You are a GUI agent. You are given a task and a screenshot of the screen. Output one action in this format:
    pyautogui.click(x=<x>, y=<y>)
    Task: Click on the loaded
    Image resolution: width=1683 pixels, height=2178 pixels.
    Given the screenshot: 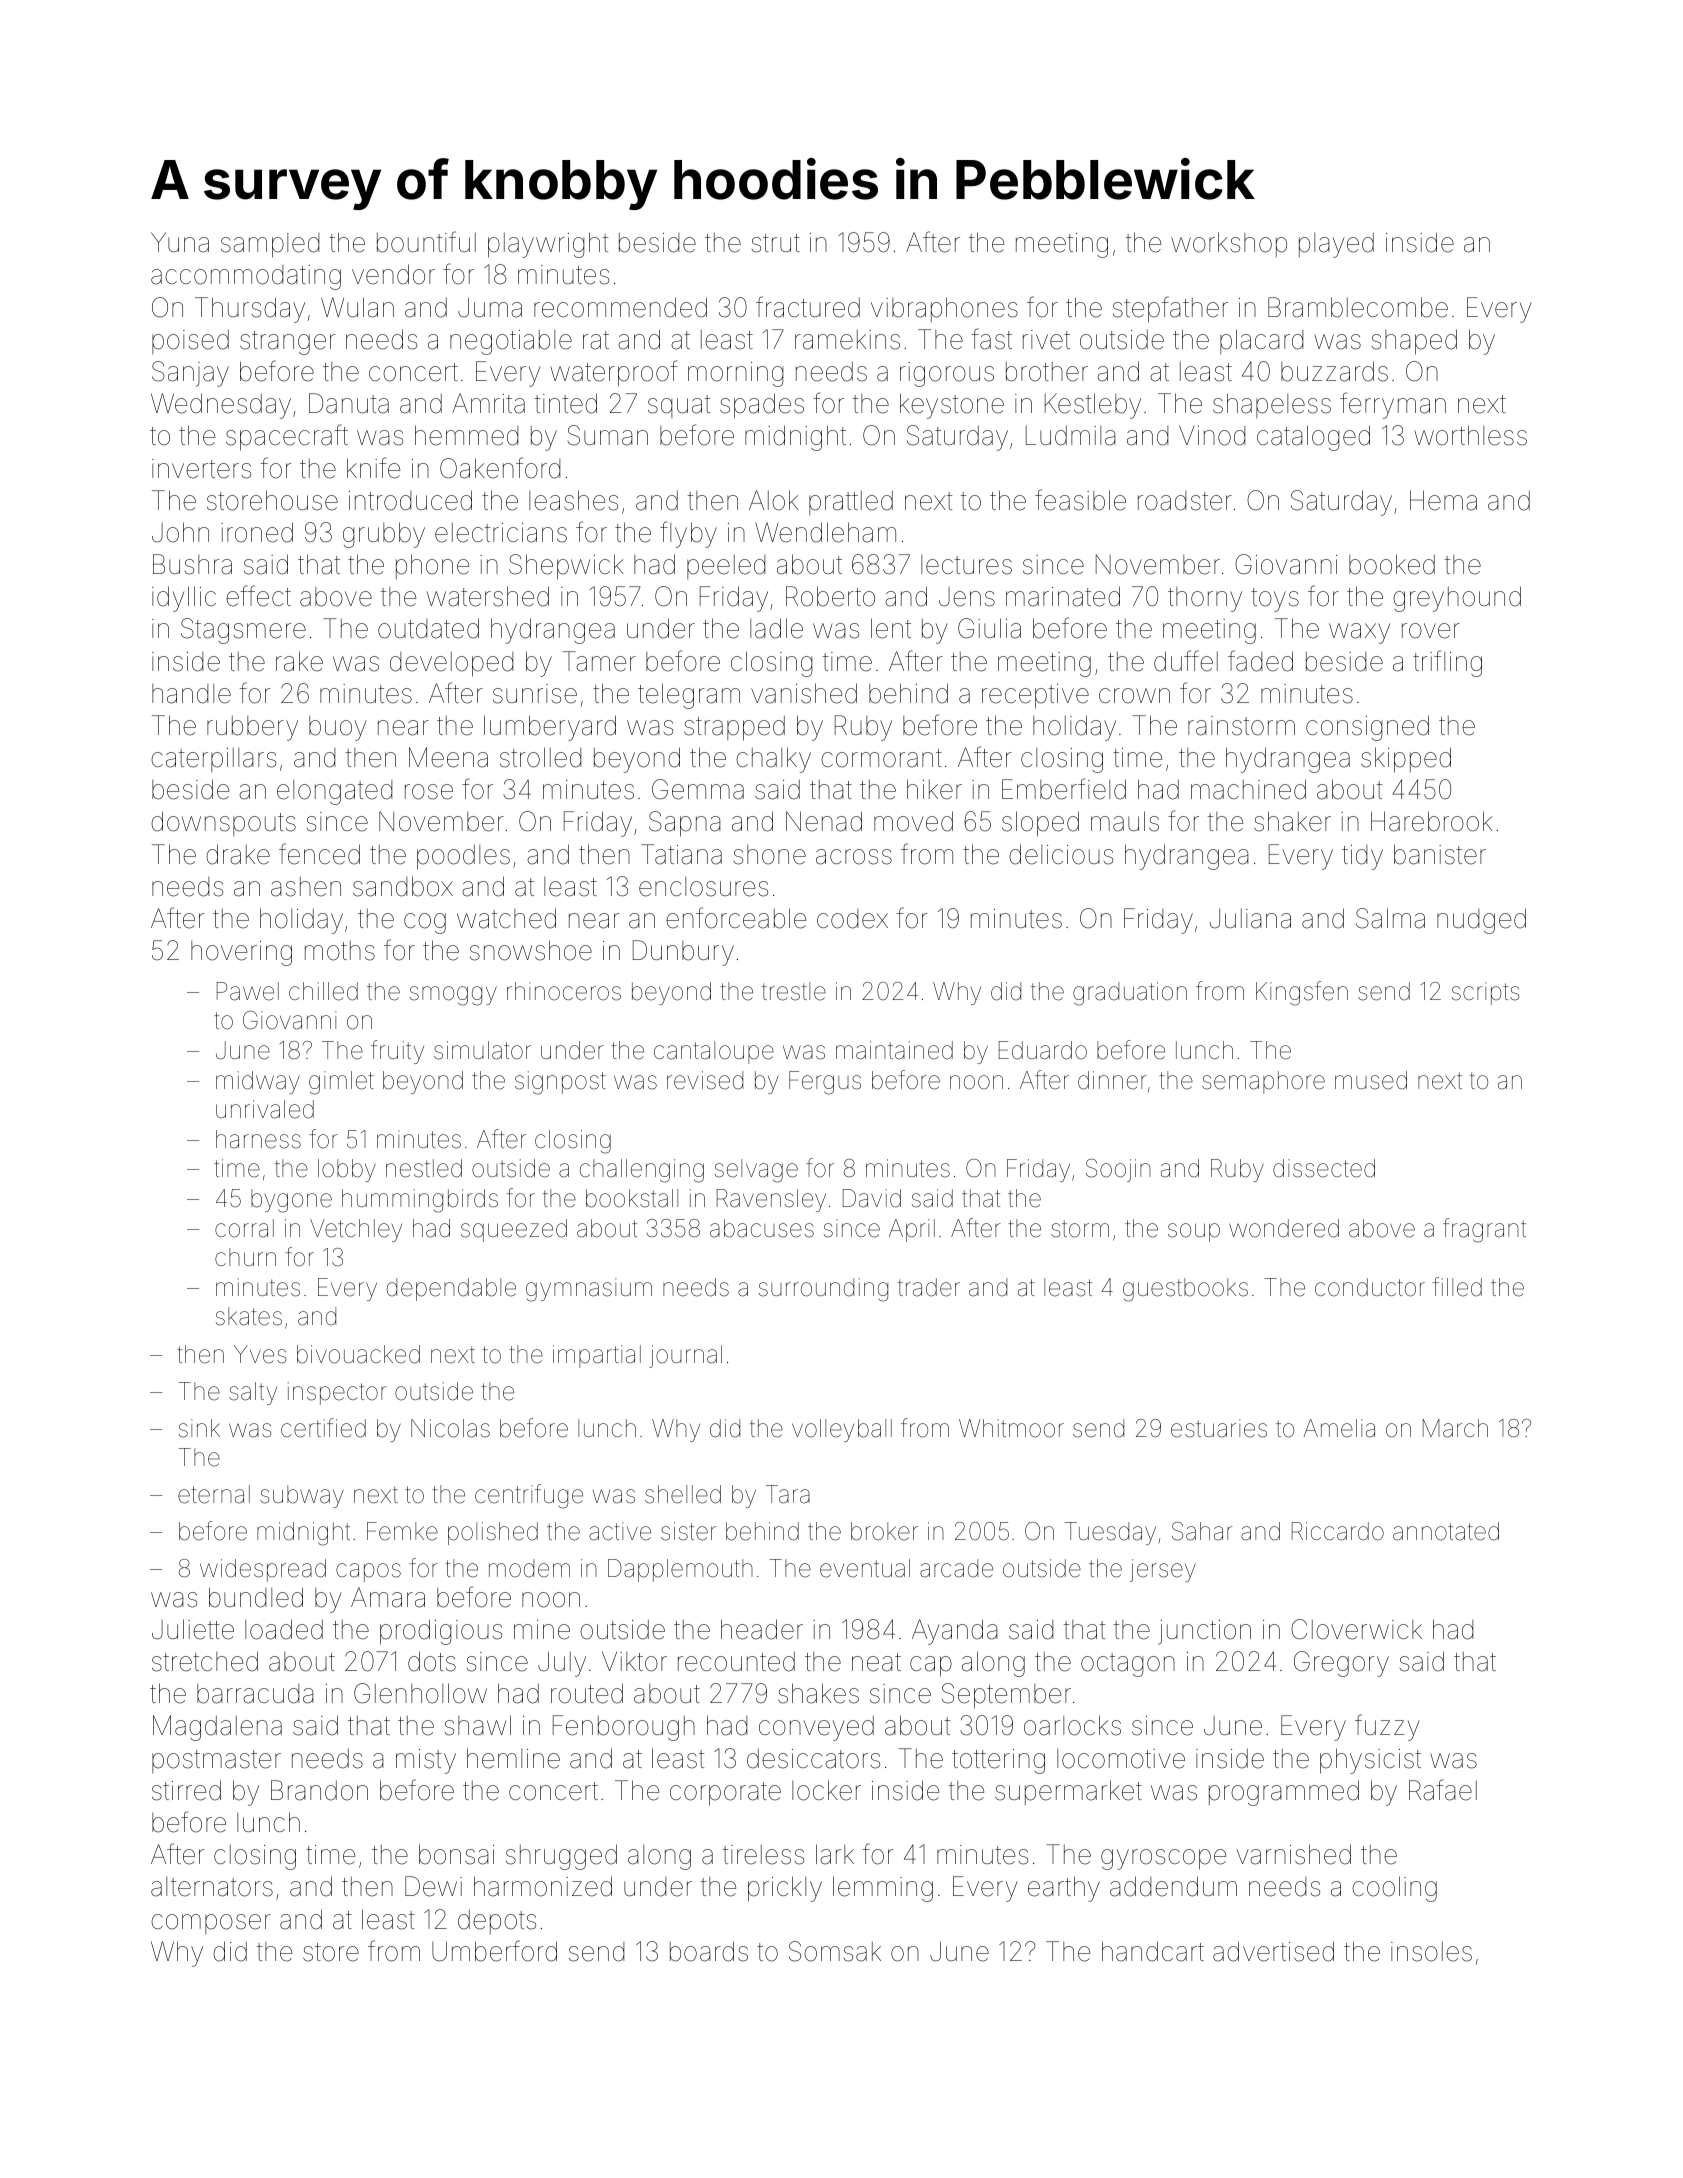 What is the action you would take?
    pyautogui.click(x=284, y=1629)
